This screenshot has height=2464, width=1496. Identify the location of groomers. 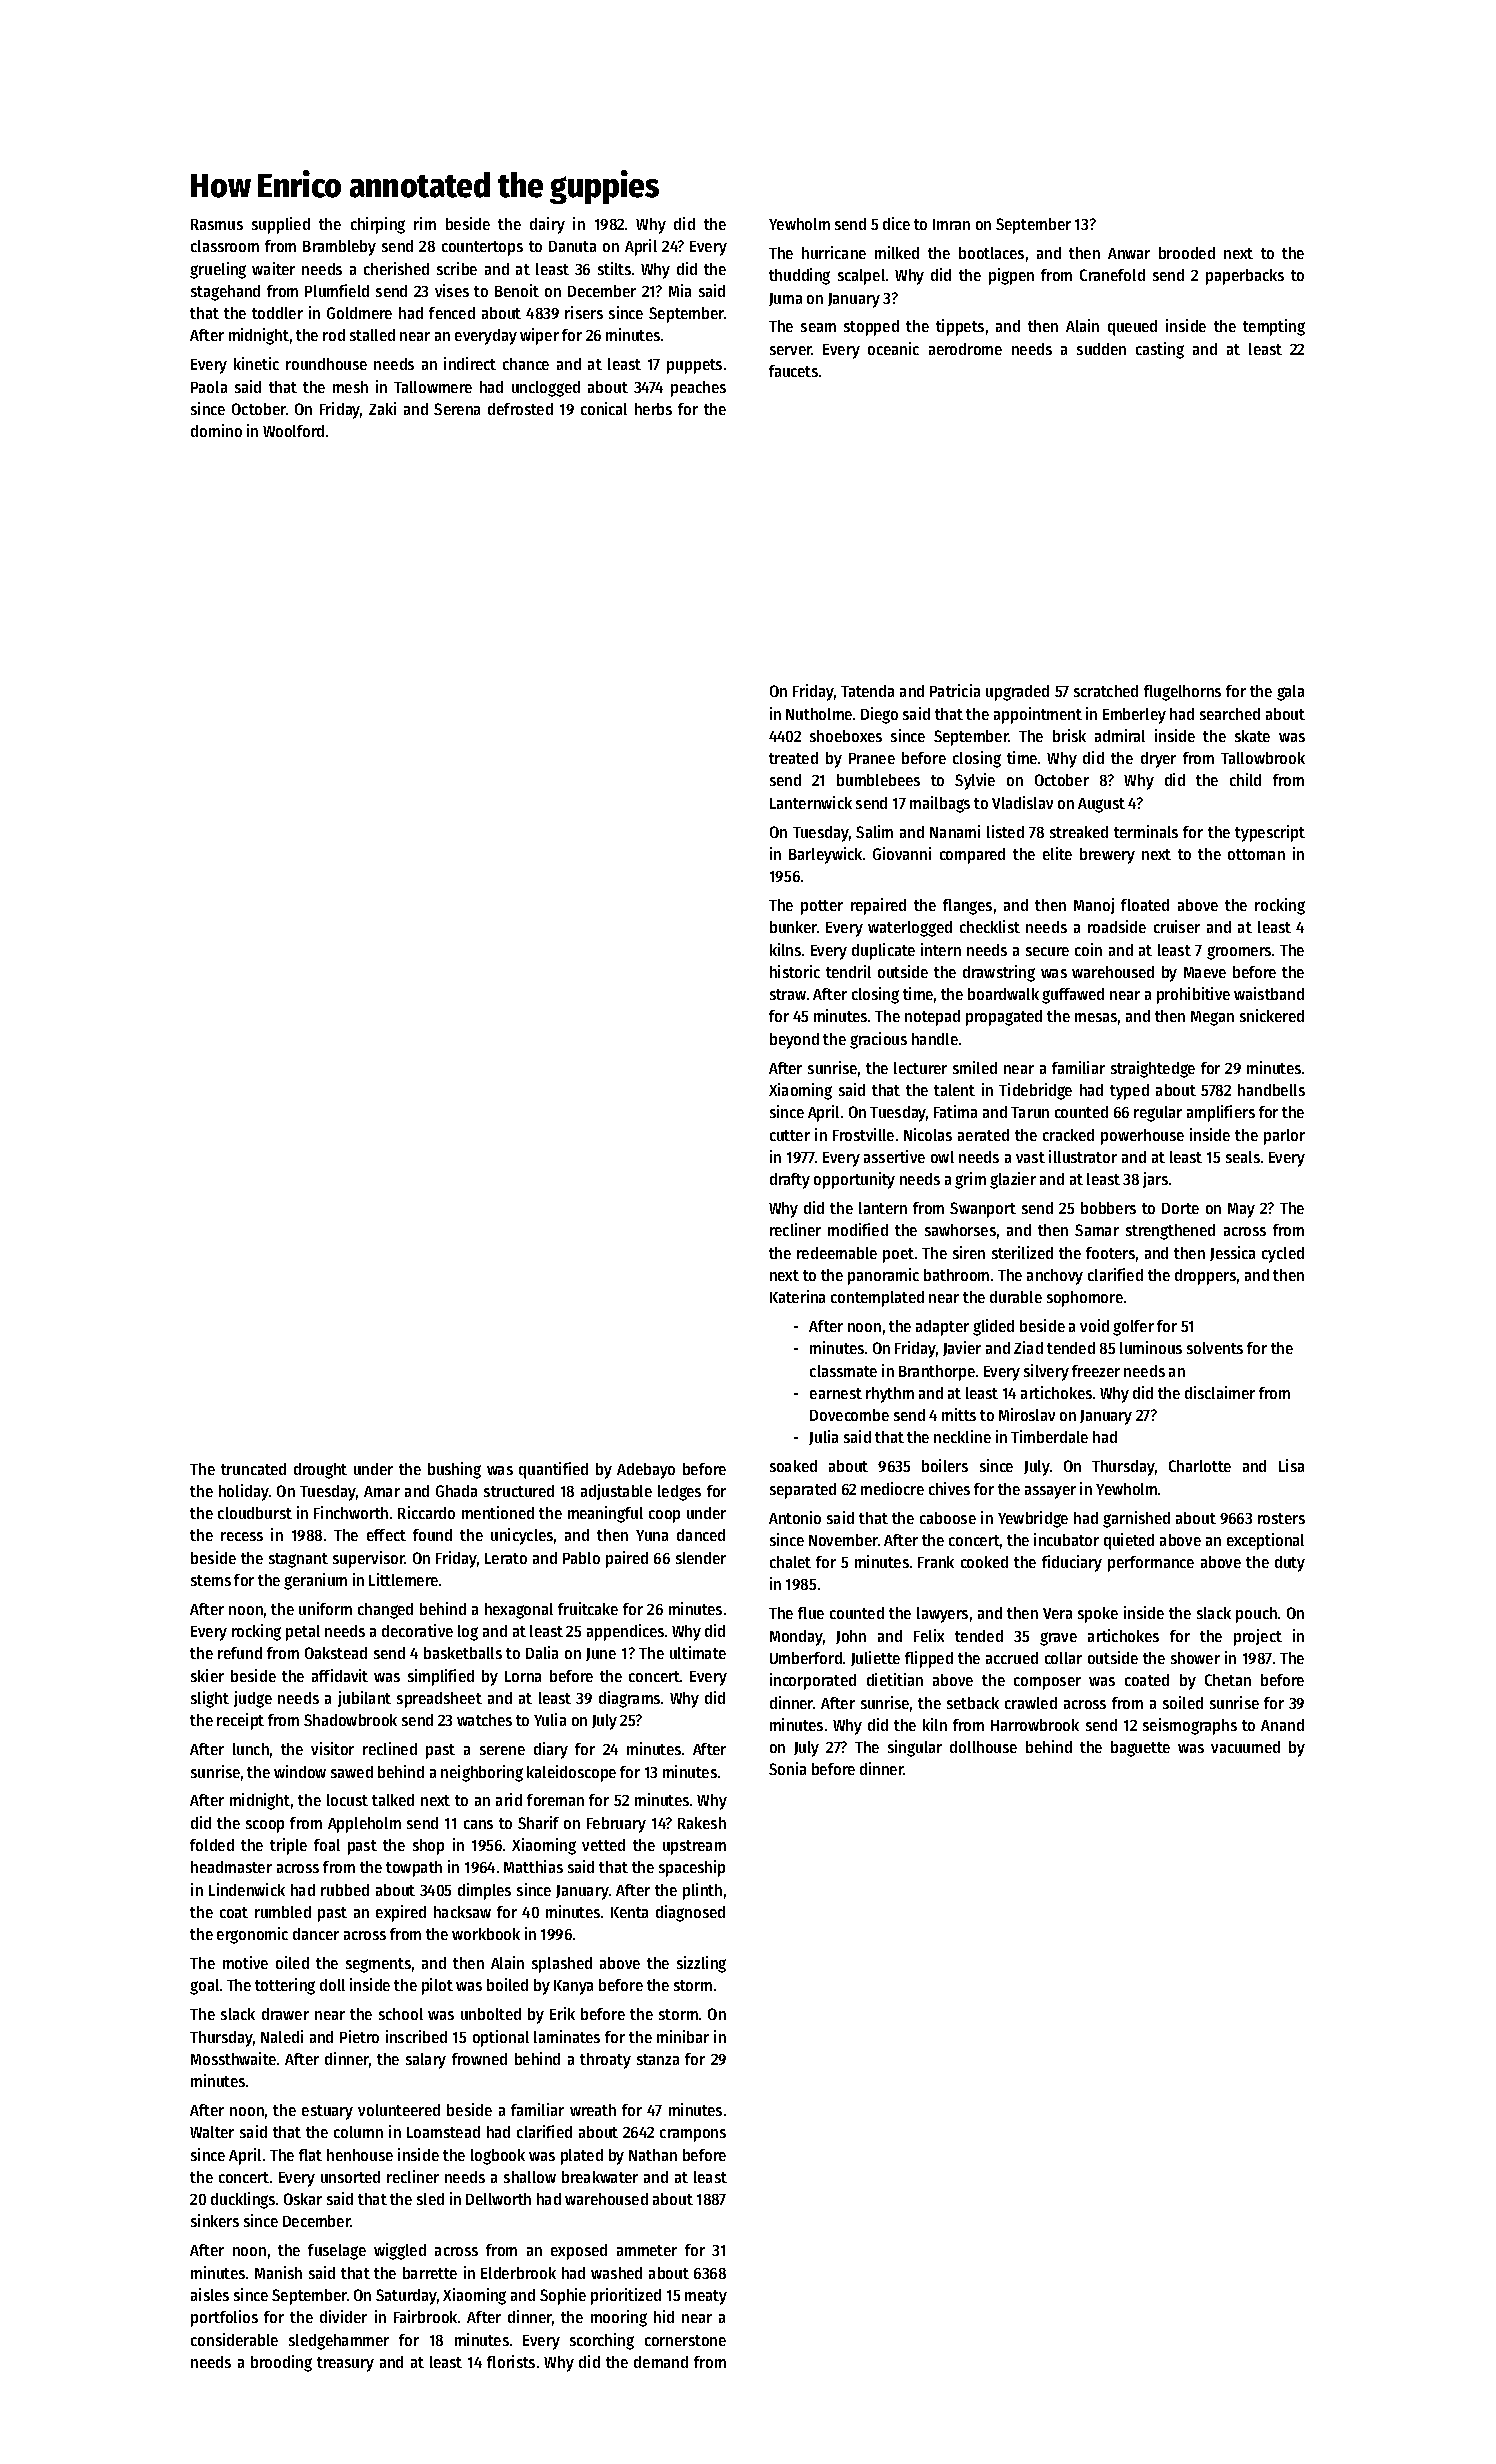
(1239, 953).
